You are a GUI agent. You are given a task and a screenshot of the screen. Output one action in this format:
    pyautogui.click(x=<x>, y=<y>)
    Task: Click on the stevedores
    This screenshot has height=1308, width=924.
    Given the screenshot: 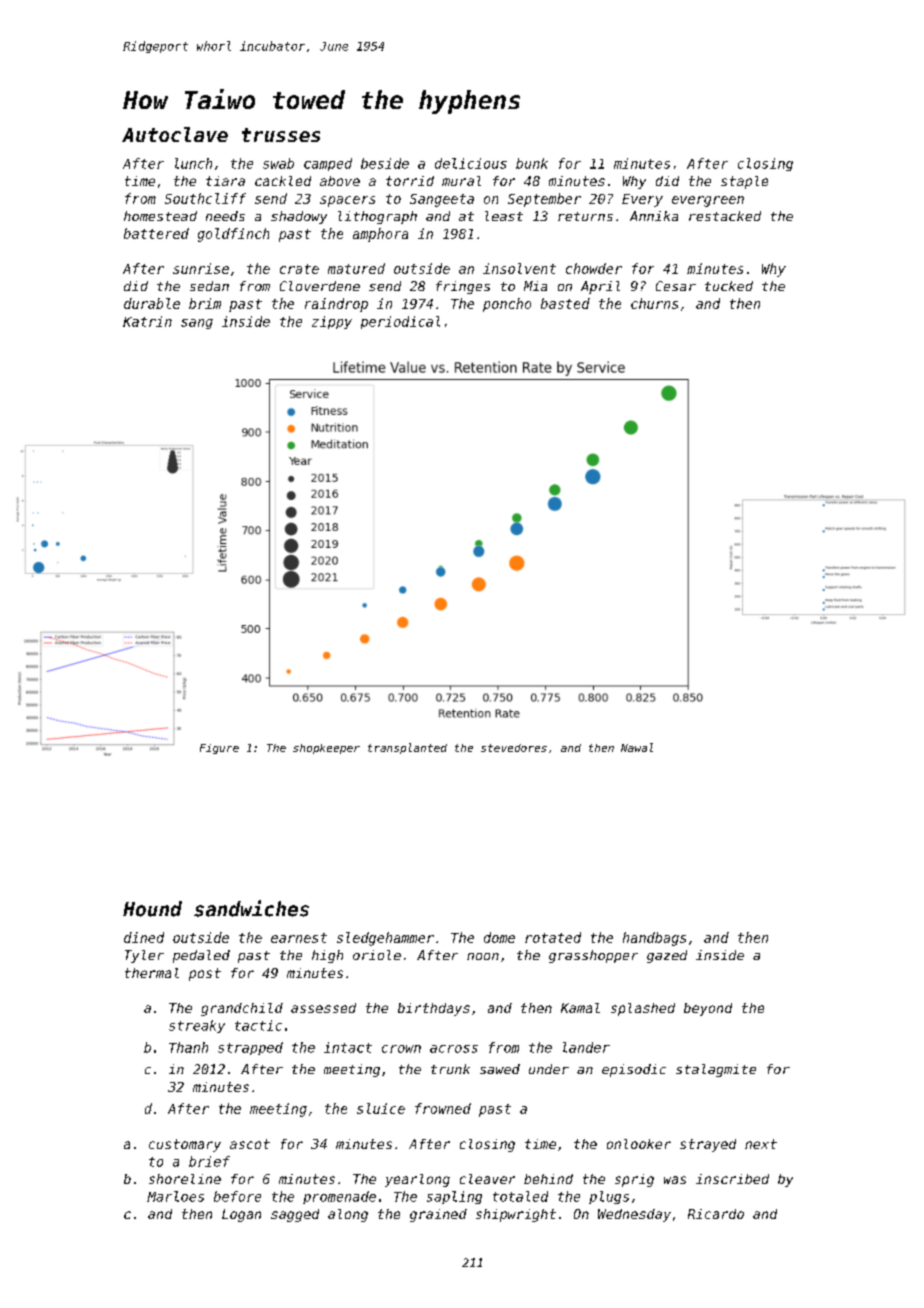 What is the action you would take?
    pyautogui.click(x=514, y=748)
